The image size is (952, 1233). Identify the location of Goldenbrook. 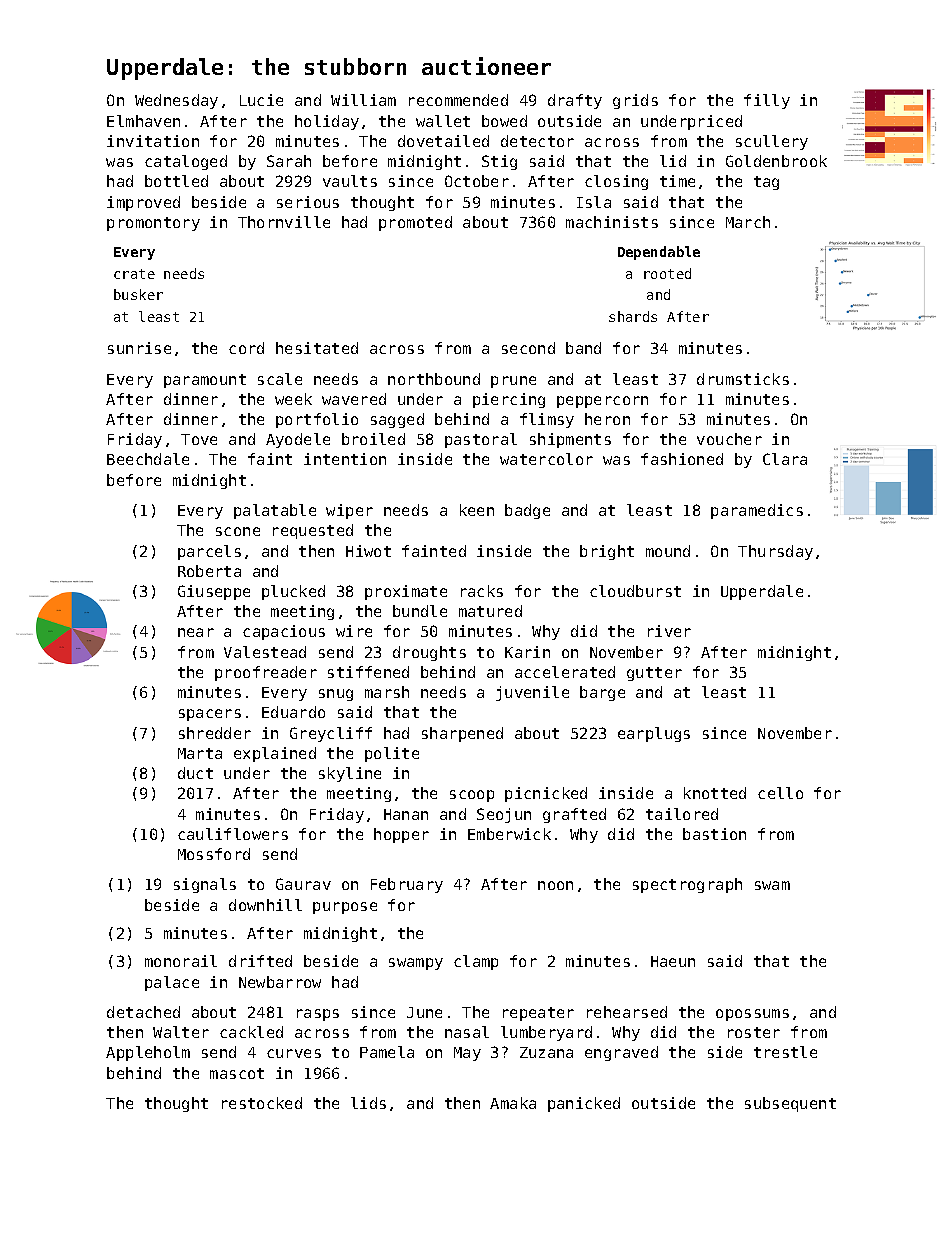
(776, 161).
